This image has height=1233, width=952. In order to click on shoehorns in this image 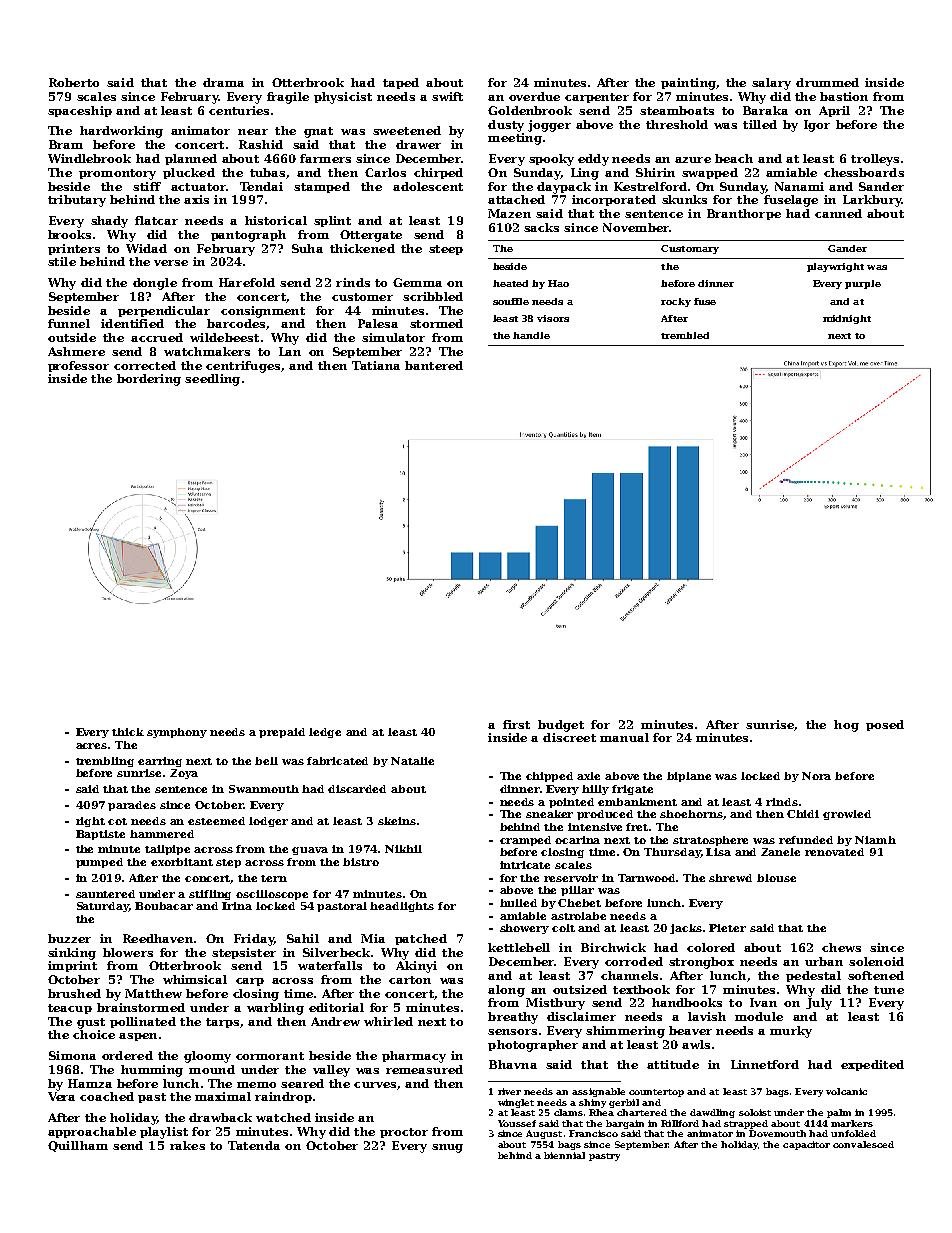, I will do `click(691, 814)`.
